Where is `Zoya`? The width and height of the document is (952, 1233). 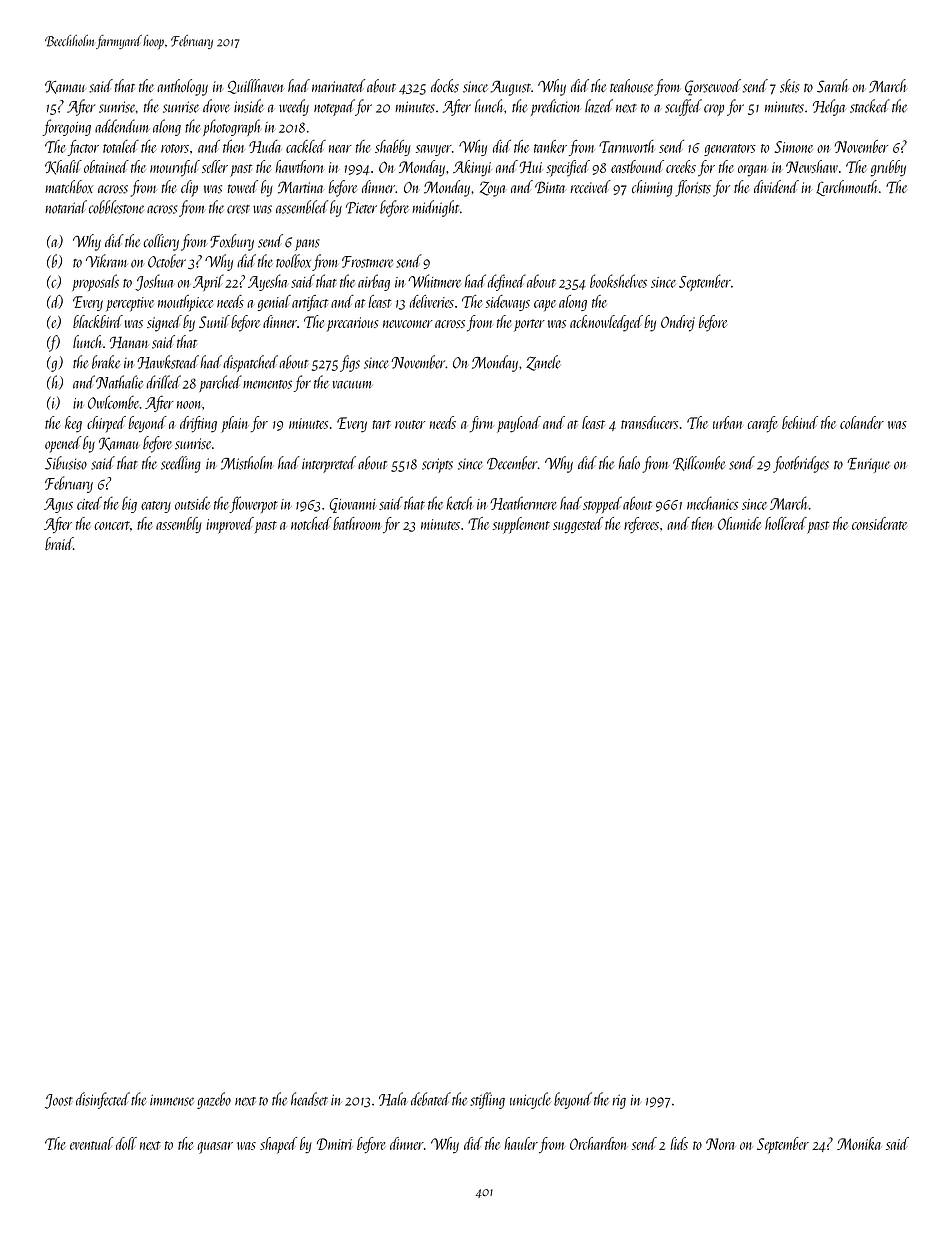 Zoya is located at coordinates (492, 189).
